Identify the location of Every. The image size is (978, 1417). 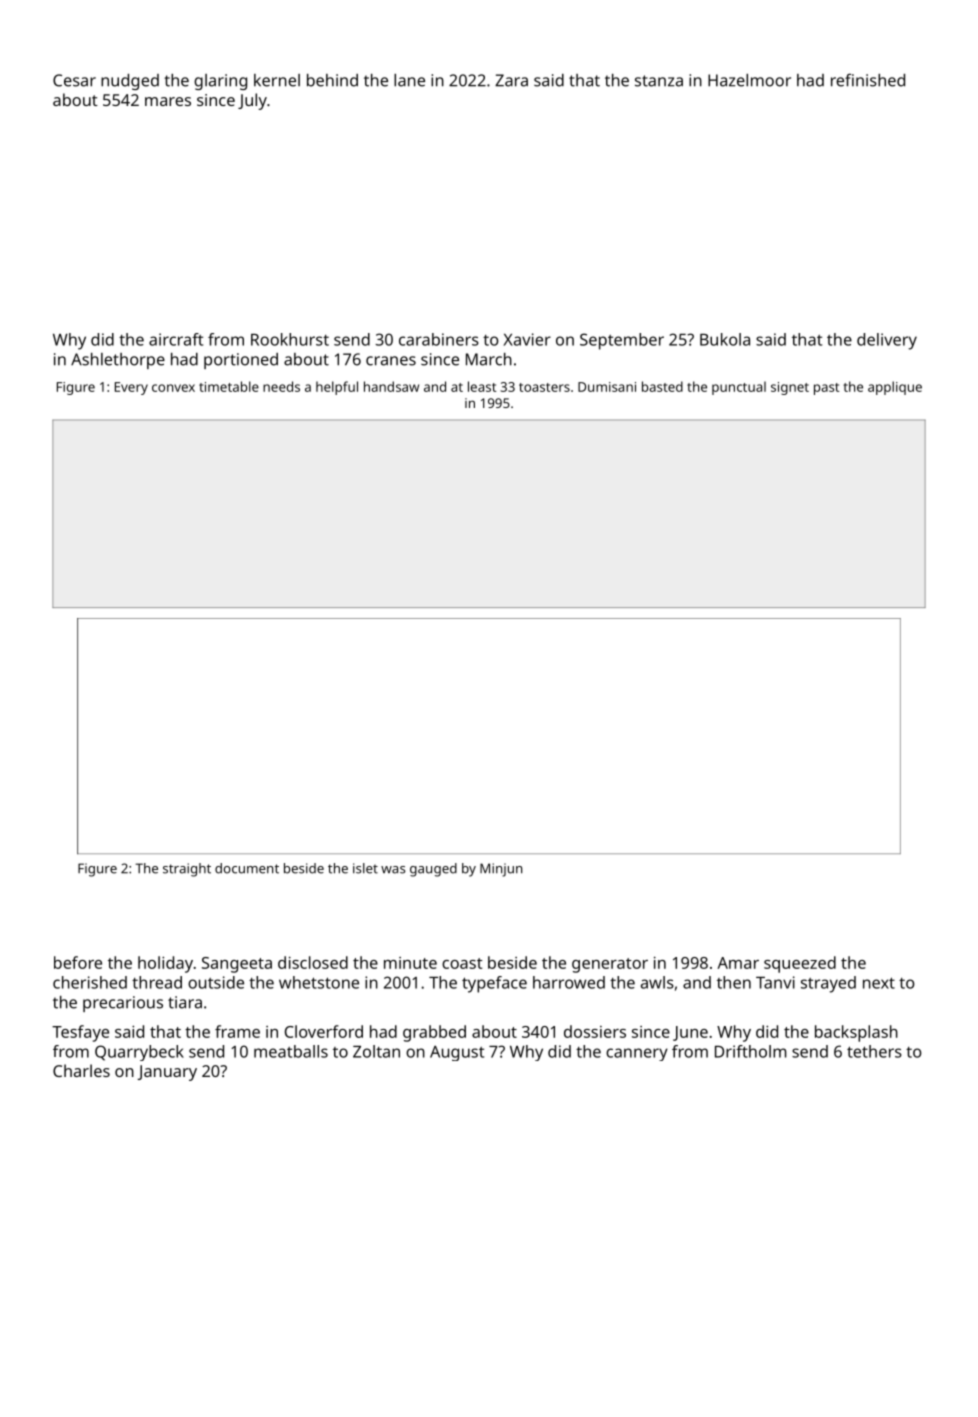
(131, 388).
